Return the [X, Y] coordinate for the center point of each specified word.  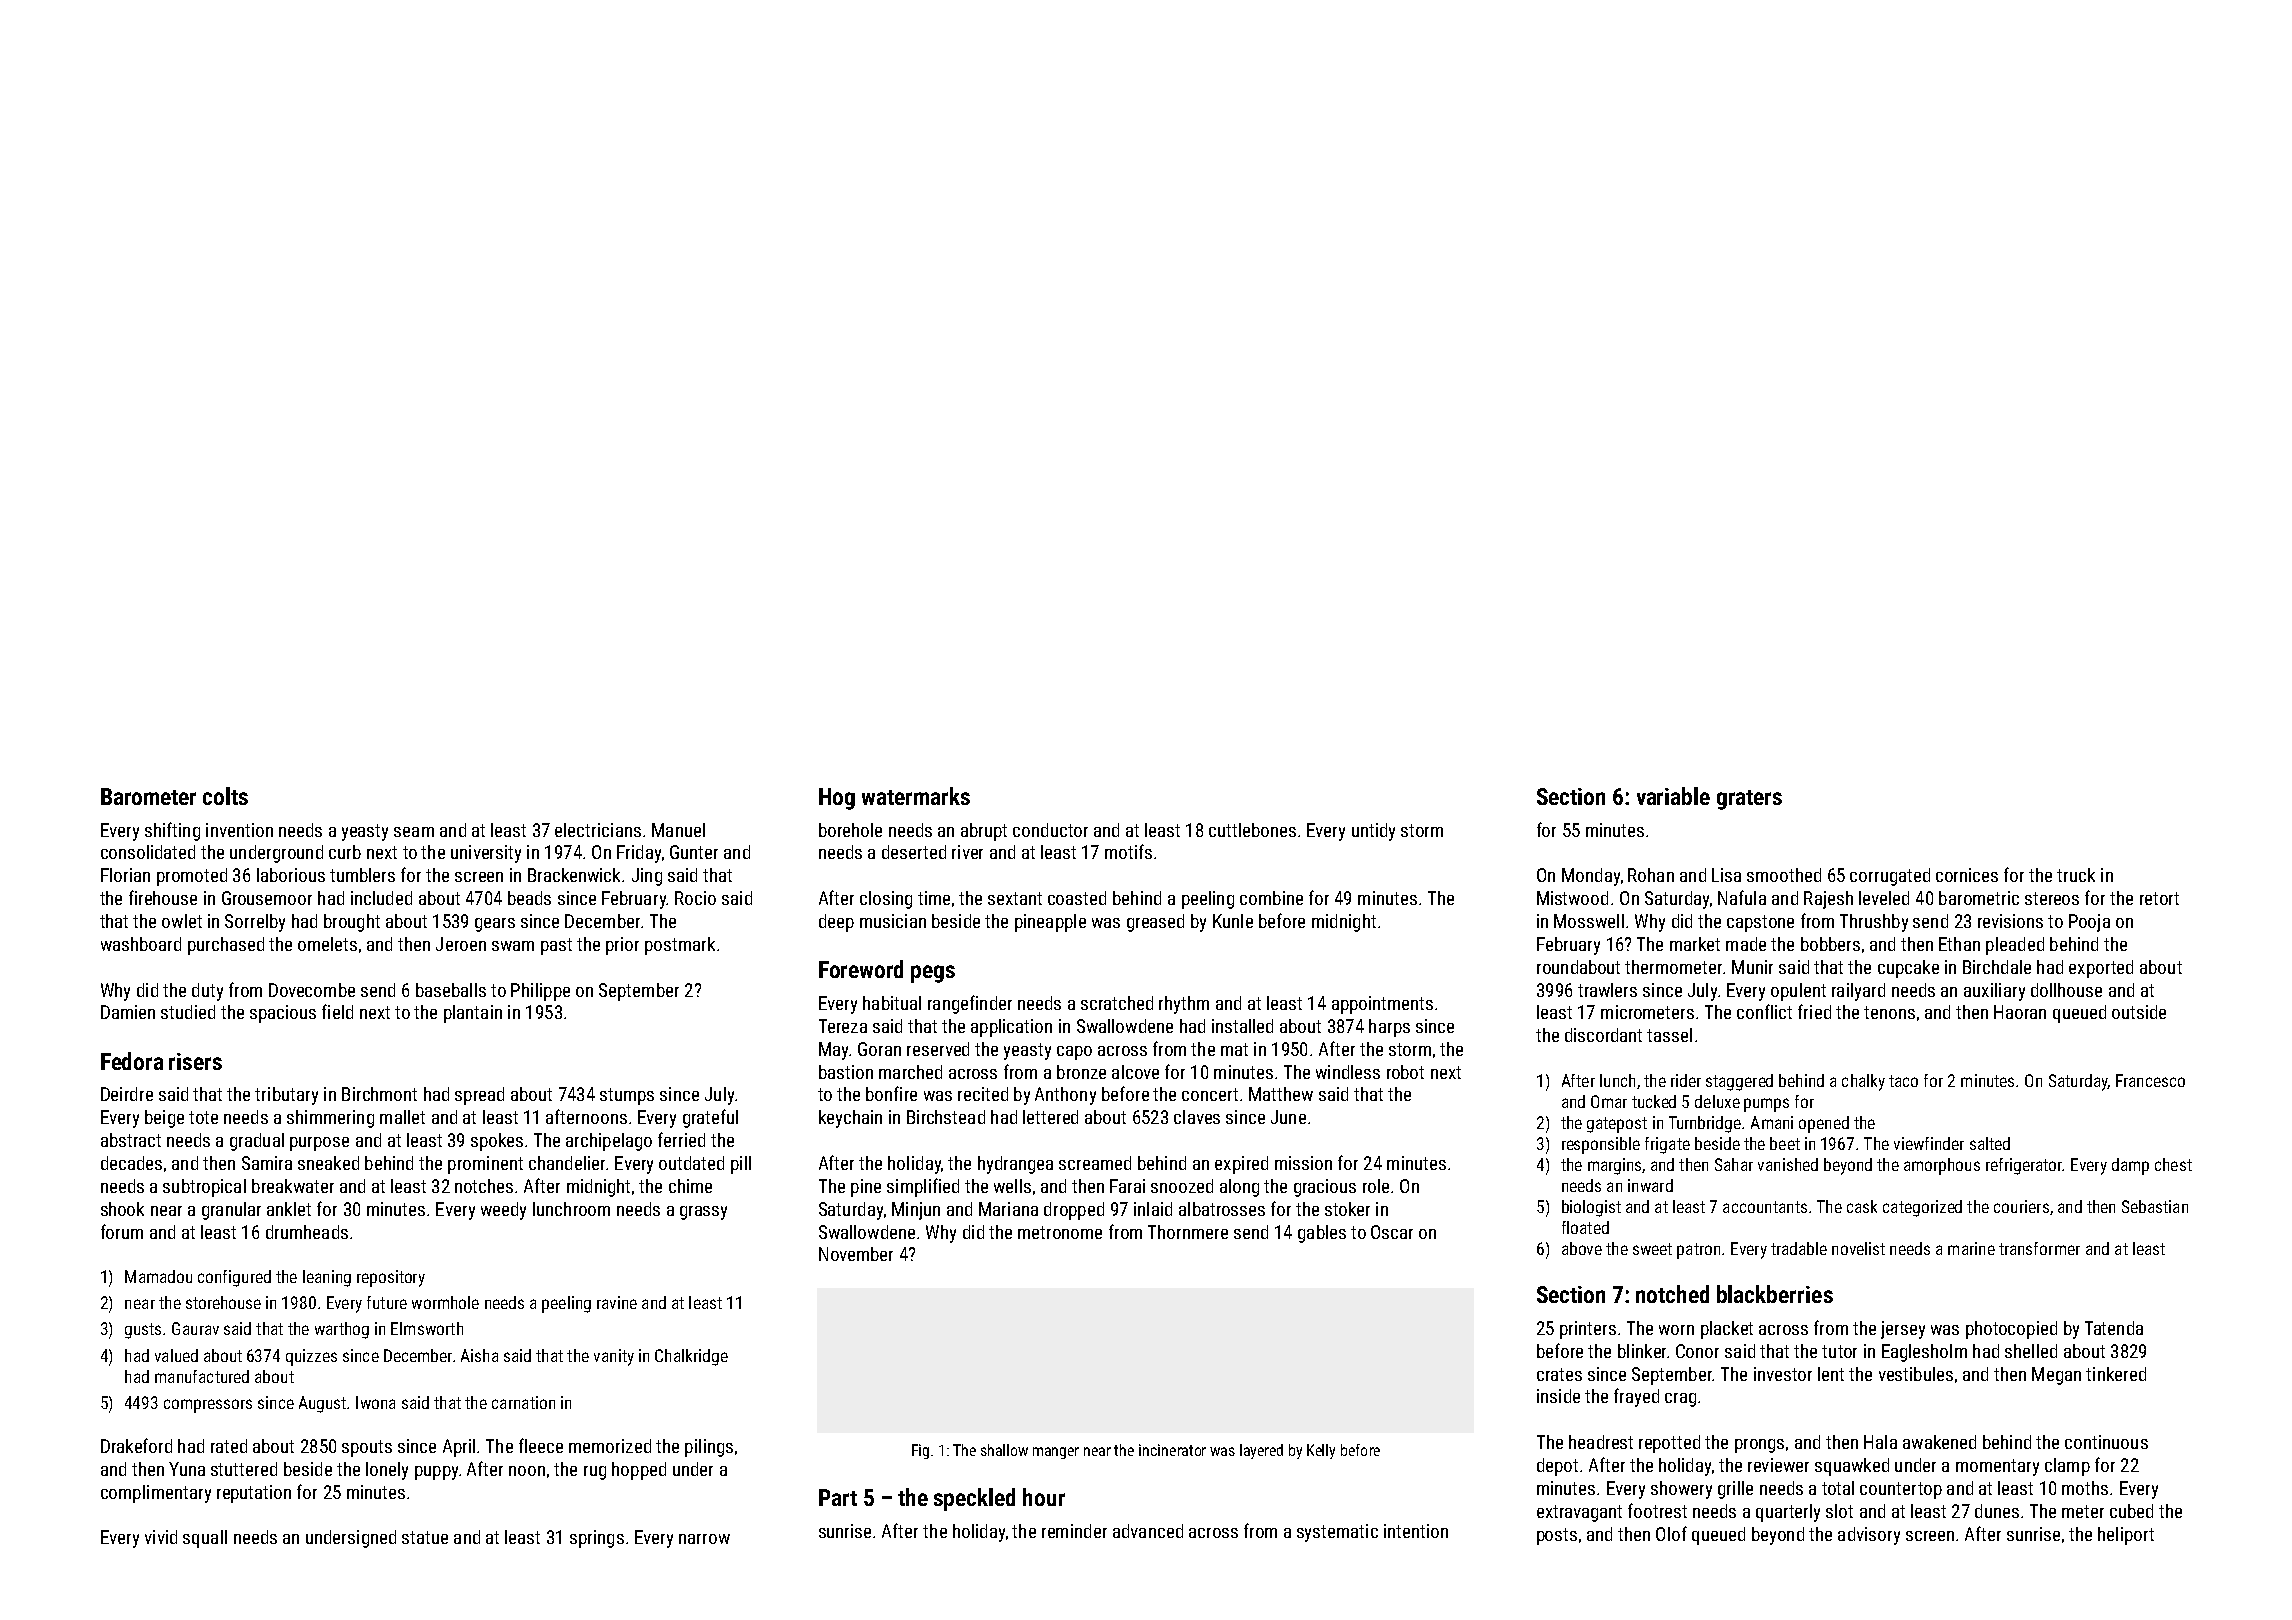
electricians [598, 830]
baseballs [451, 990]
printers [1588, 1330]
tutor [1839, 1351]
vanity [614, 1357]
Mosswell [1589, 921]
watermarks [916, 796]
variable [1673, 796]
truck [2076, 875]
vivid [161, 1537]
